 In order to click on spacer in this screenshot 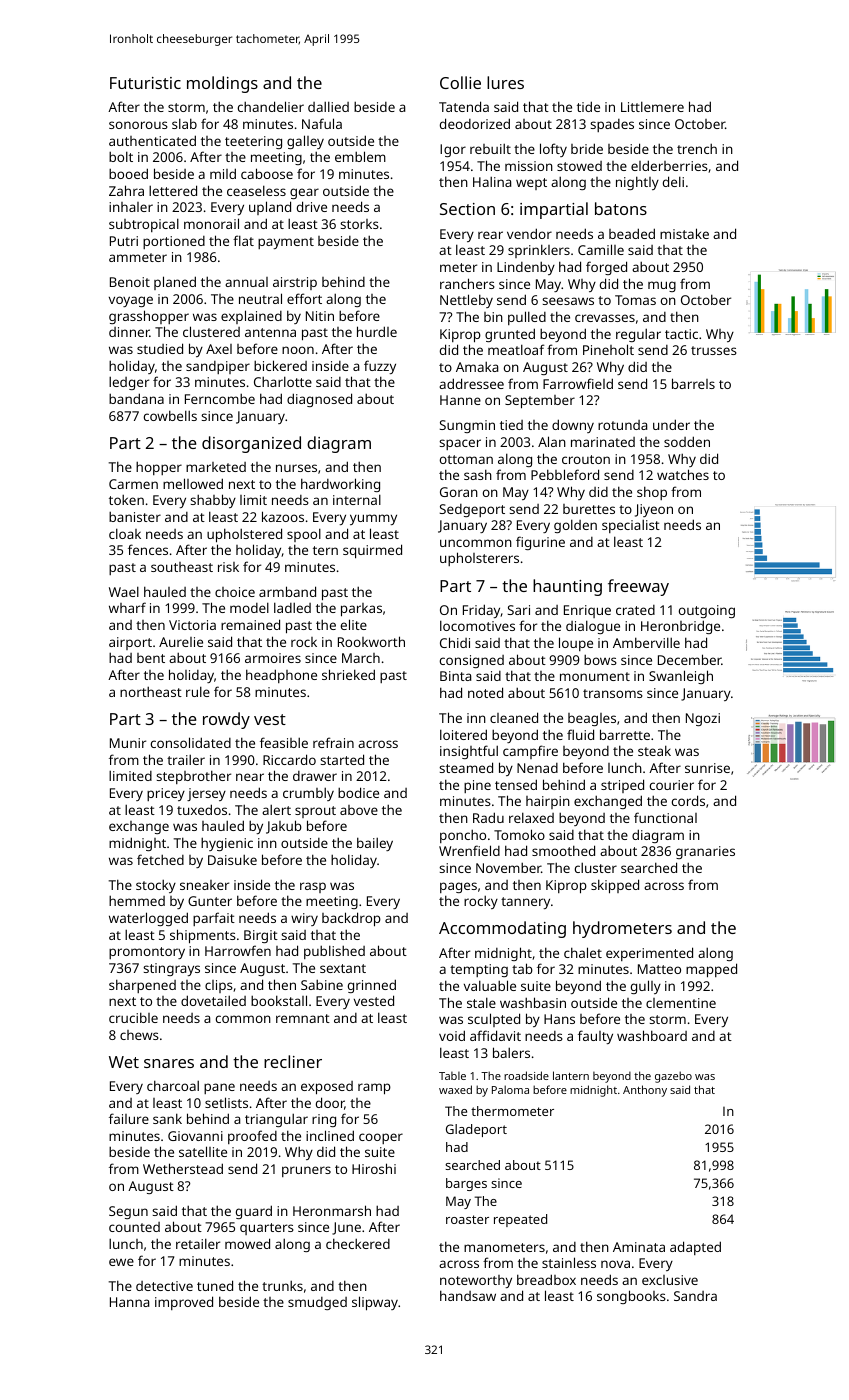, I will do `click(460, 444)`.
